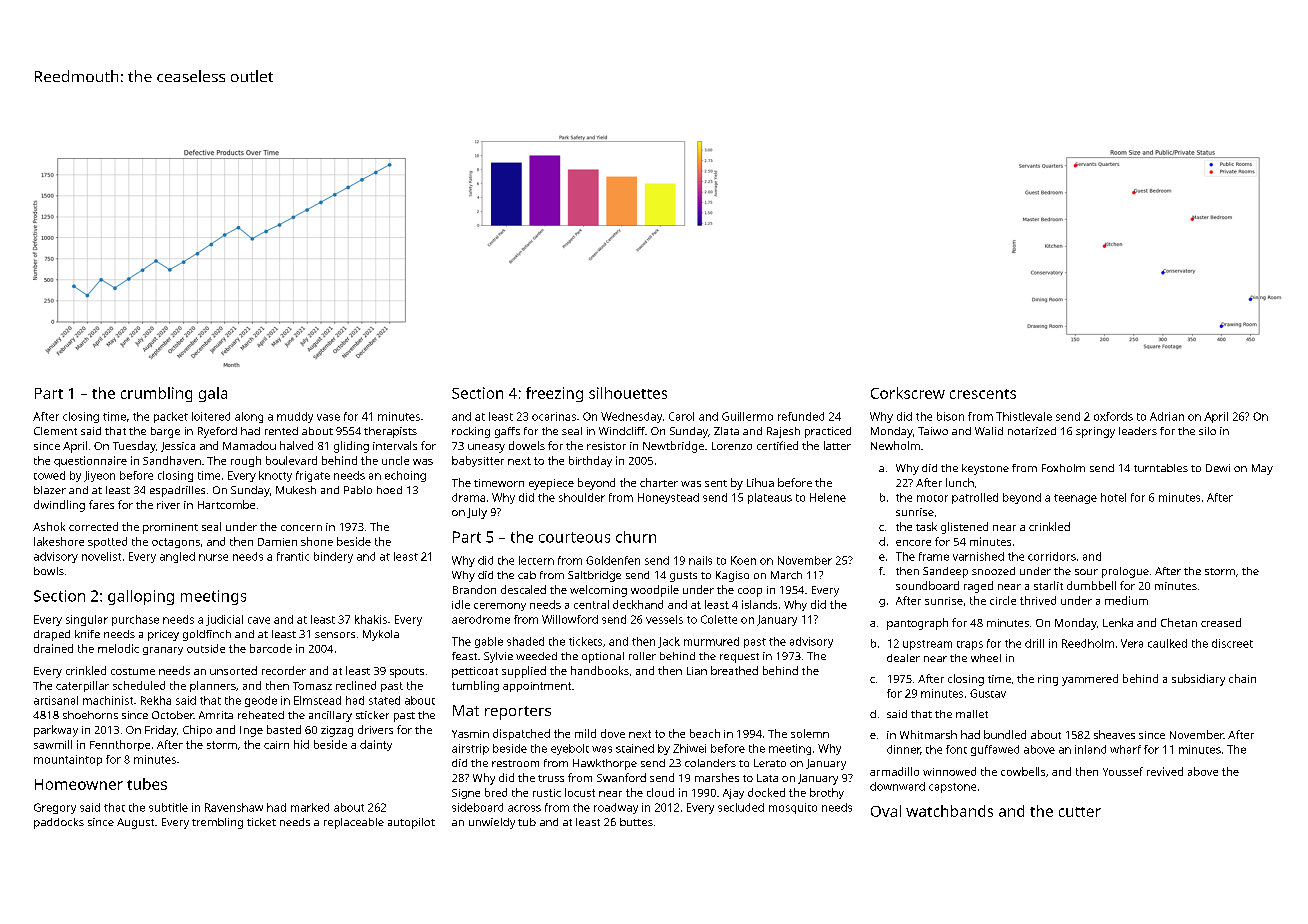 This image has height=924, width=1308. Describe the element at coordinates (50, 490) in the image. I see `blazer` at that location.
